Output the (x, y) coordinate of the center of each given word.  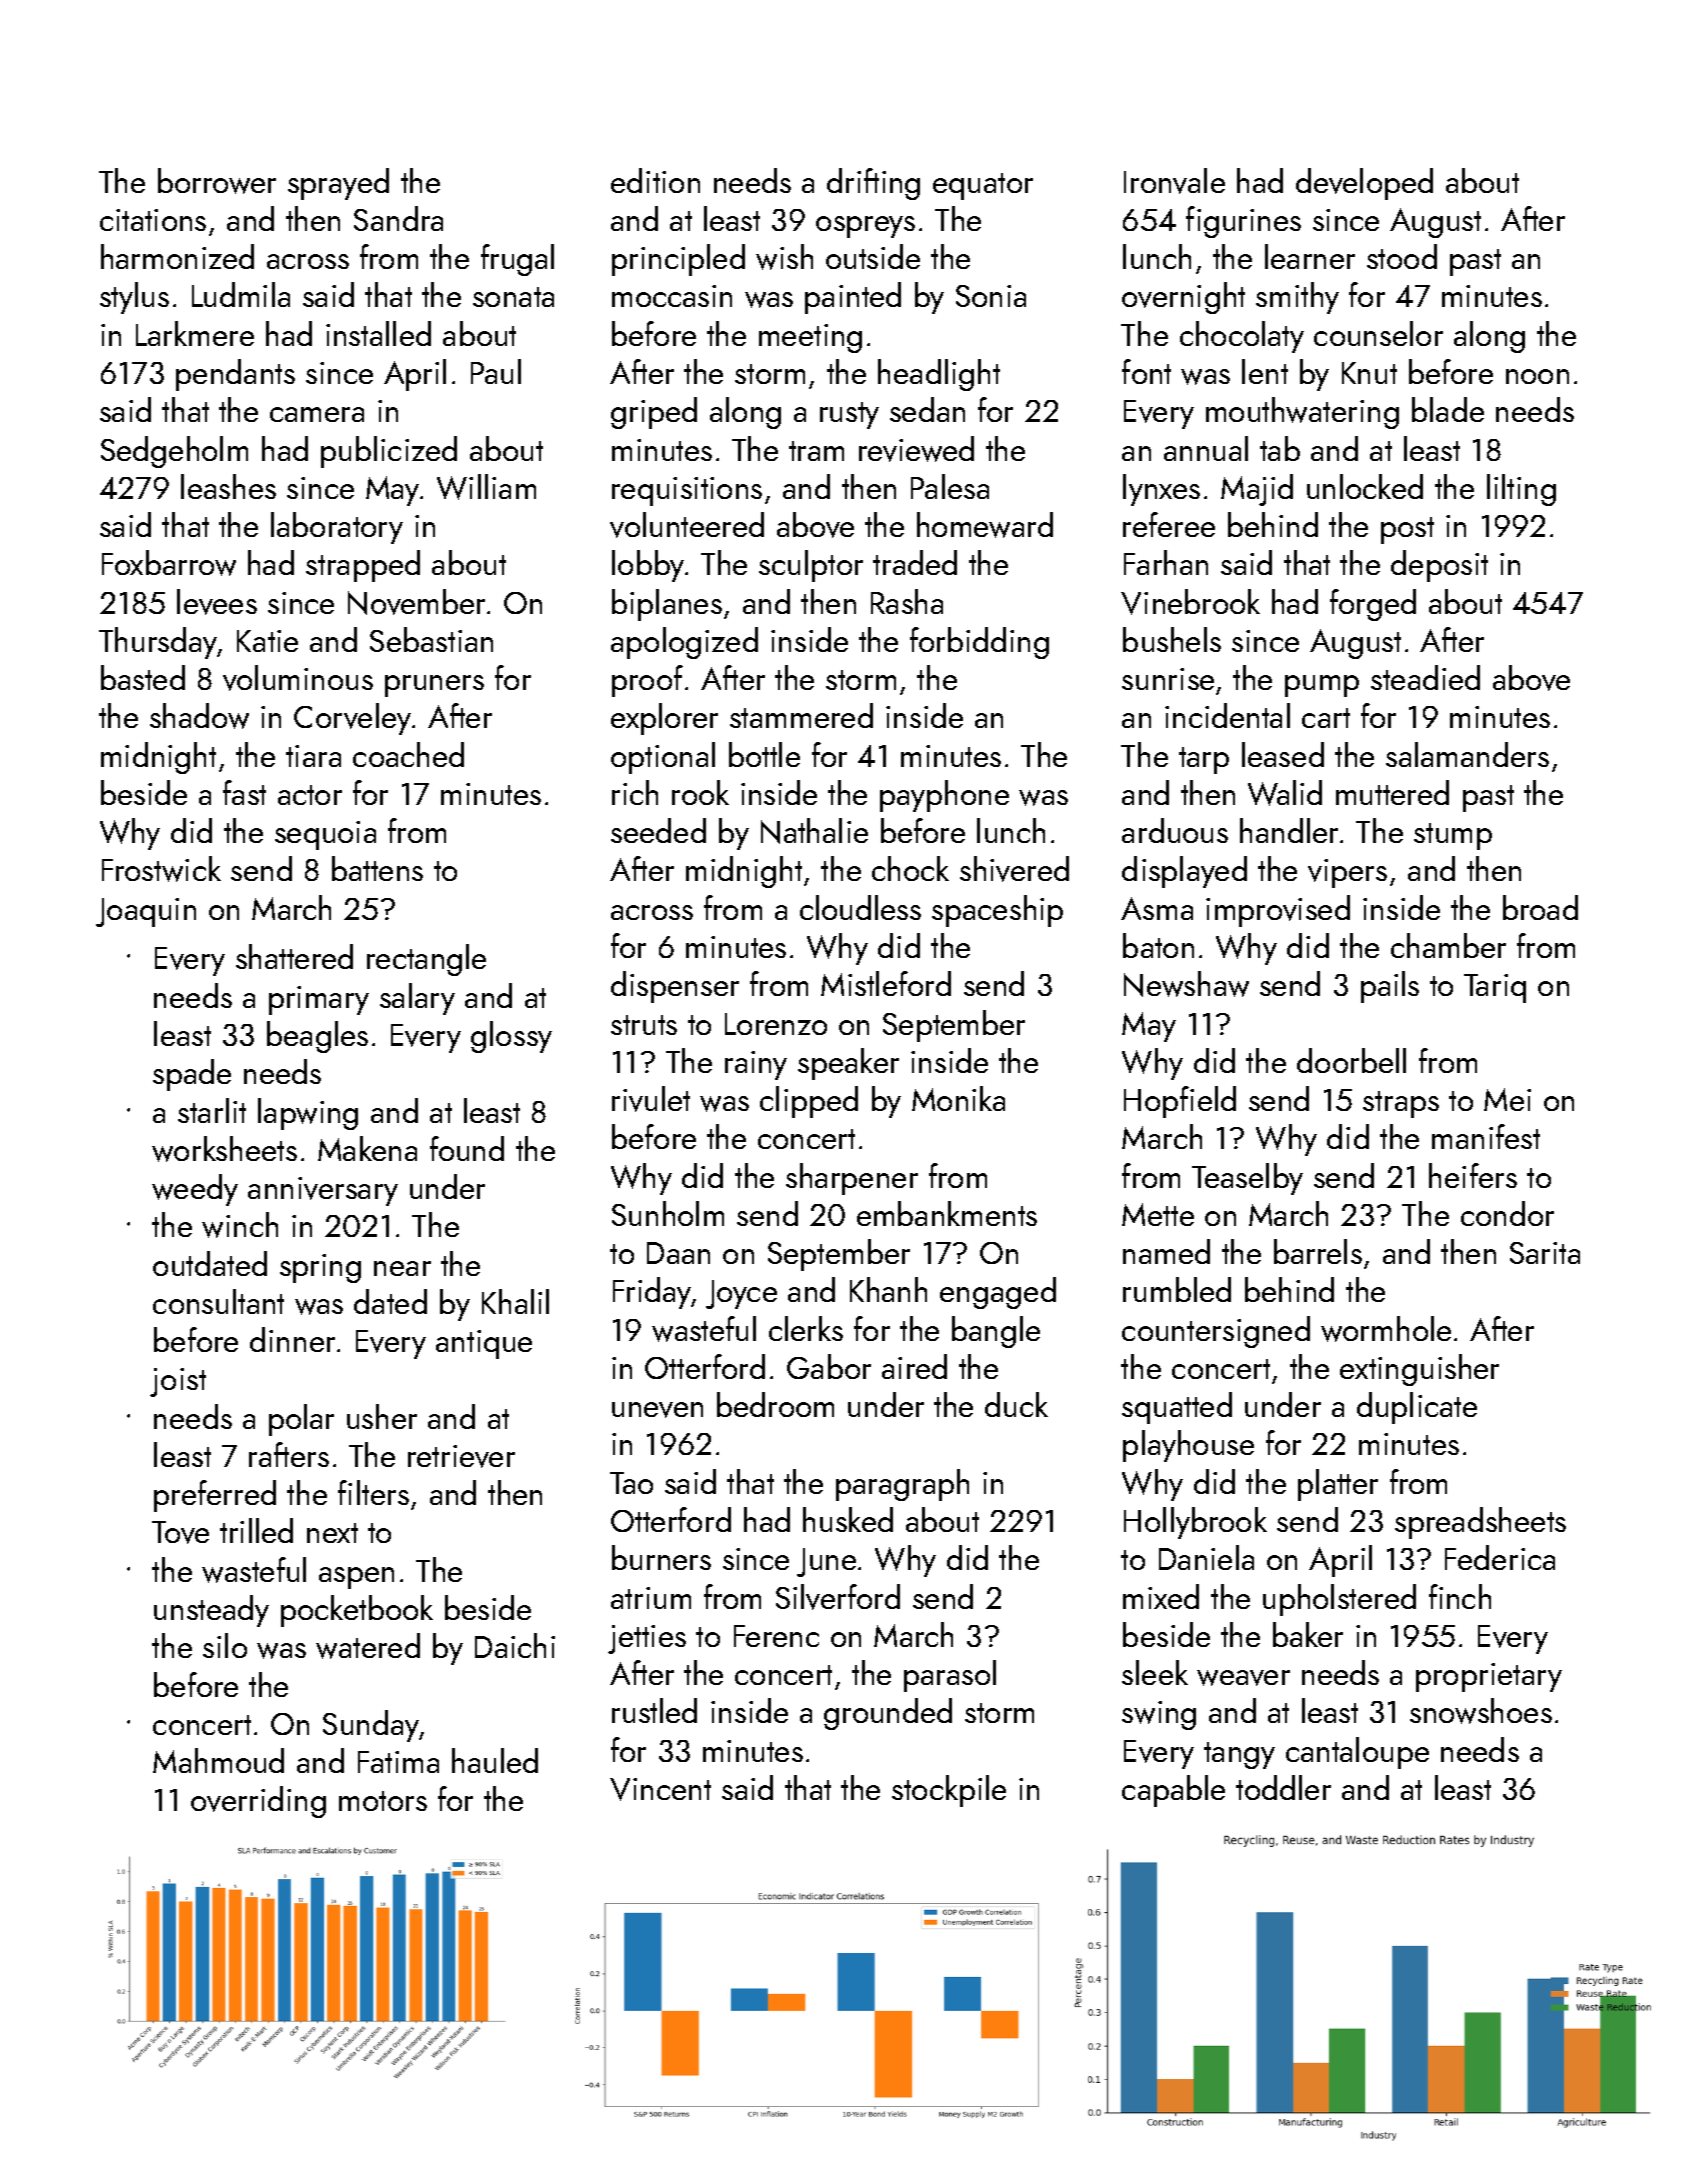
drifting (873, 184)
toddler (1283, 1787)
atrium (651, 1598)
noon (1537, 376)
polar (301, 1420)
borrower (217, 181)
